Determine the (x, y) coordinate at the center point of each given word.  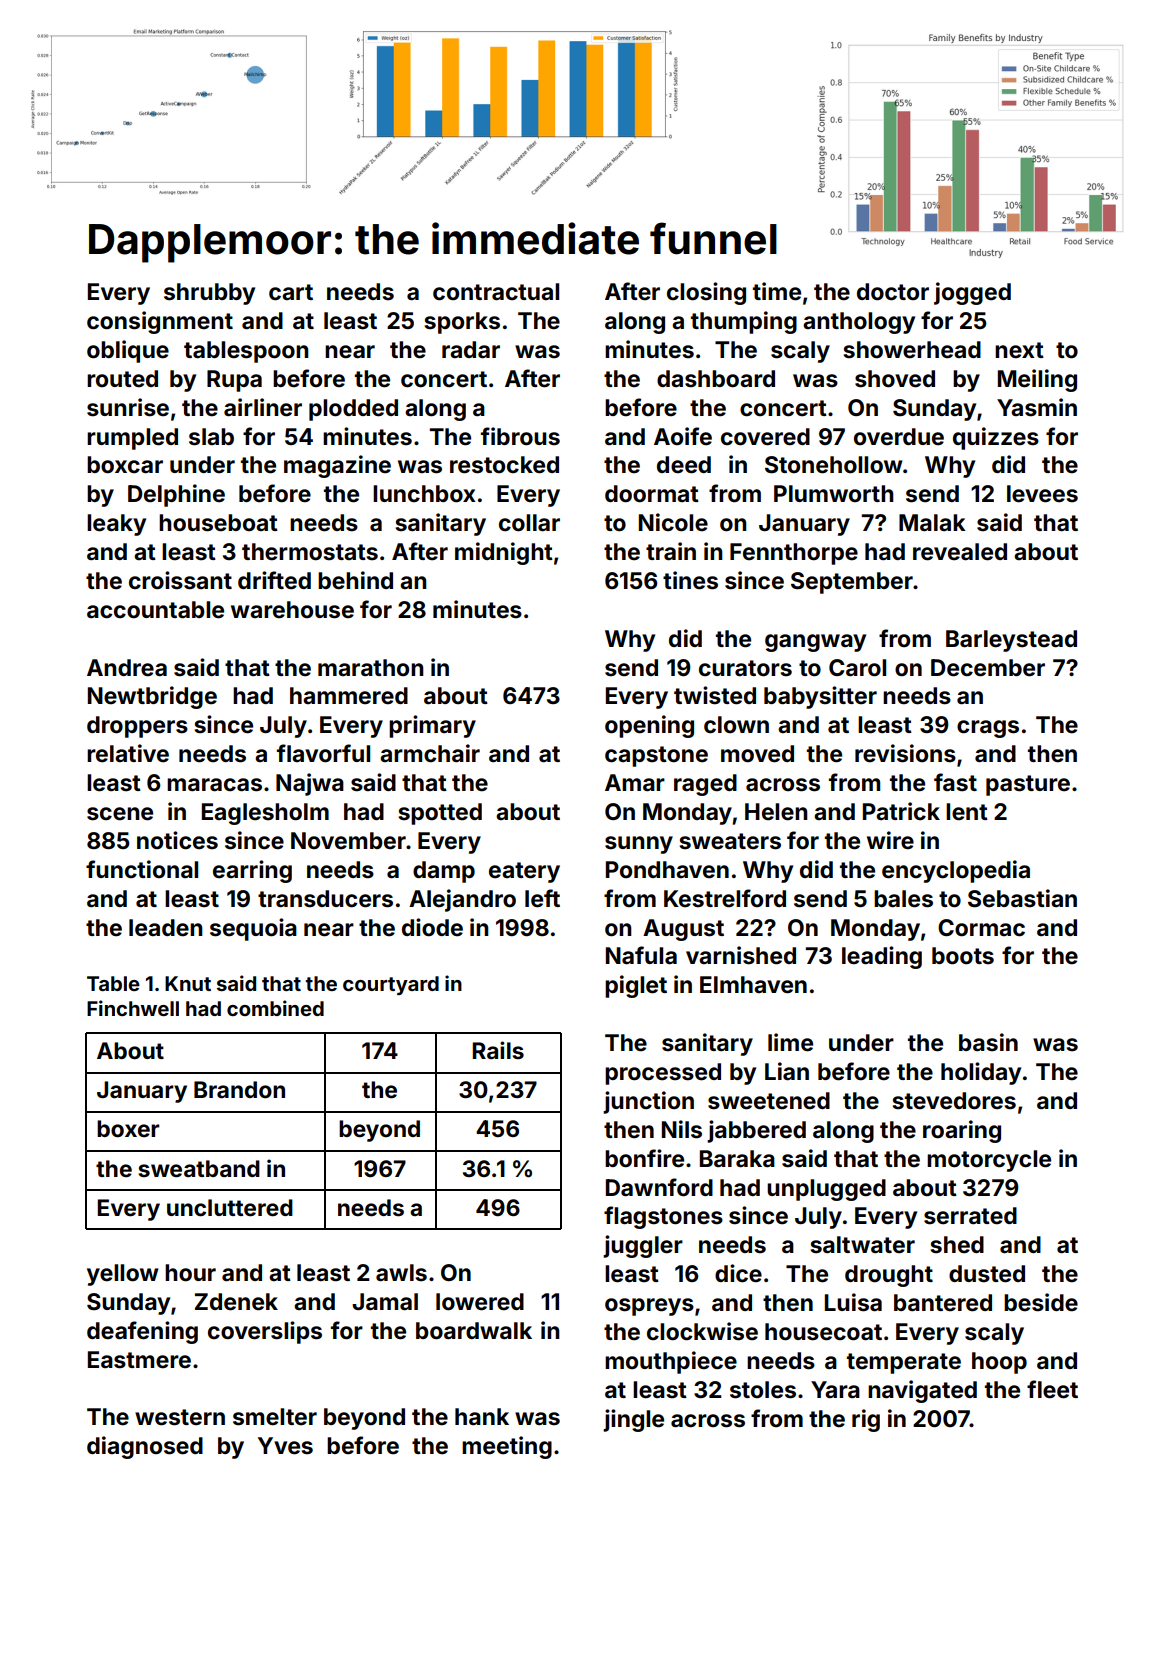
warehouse (292, 610)
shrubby (209, 294)
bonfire (644, 1158)
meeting (507, 1447)
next (1019, 350)
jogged (972, 293)
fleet (1052, 1389)
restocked (504, 465)
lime (790, 1042)
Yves (285, 1446)
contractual (496, 292)
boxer (128, 1129)
